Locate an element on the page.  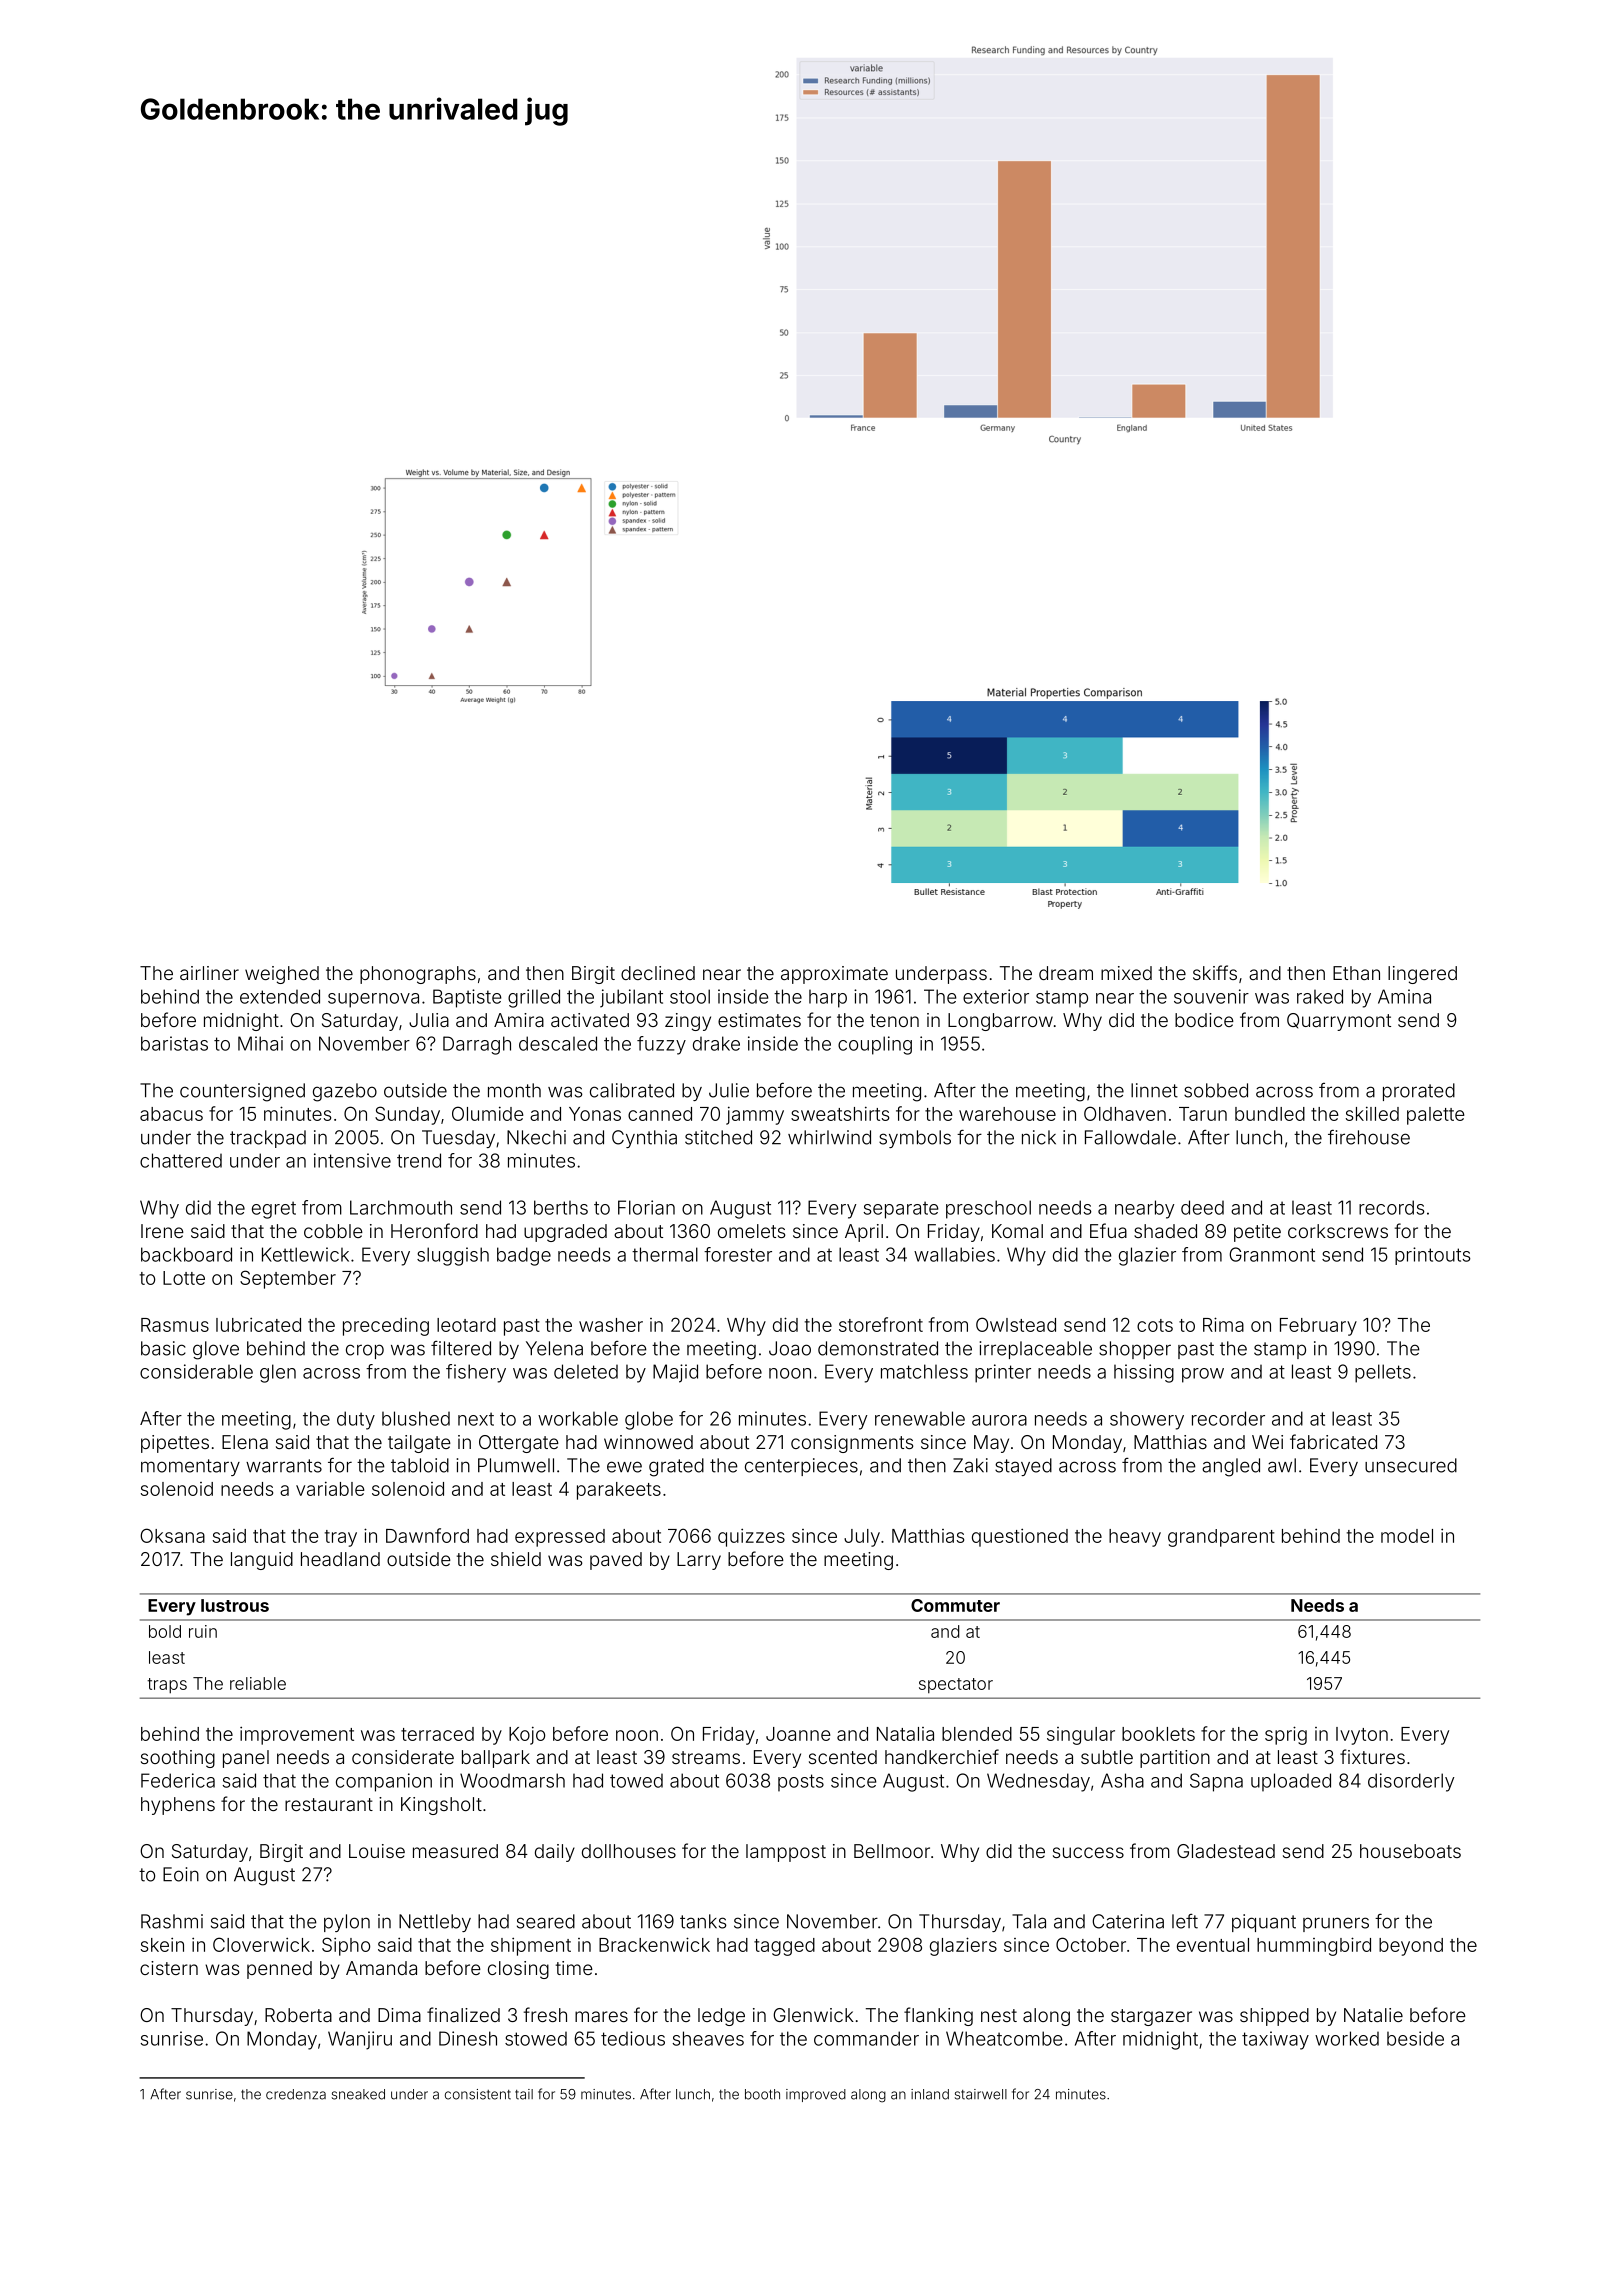
phonographs is located at coordinates (418, 975).
